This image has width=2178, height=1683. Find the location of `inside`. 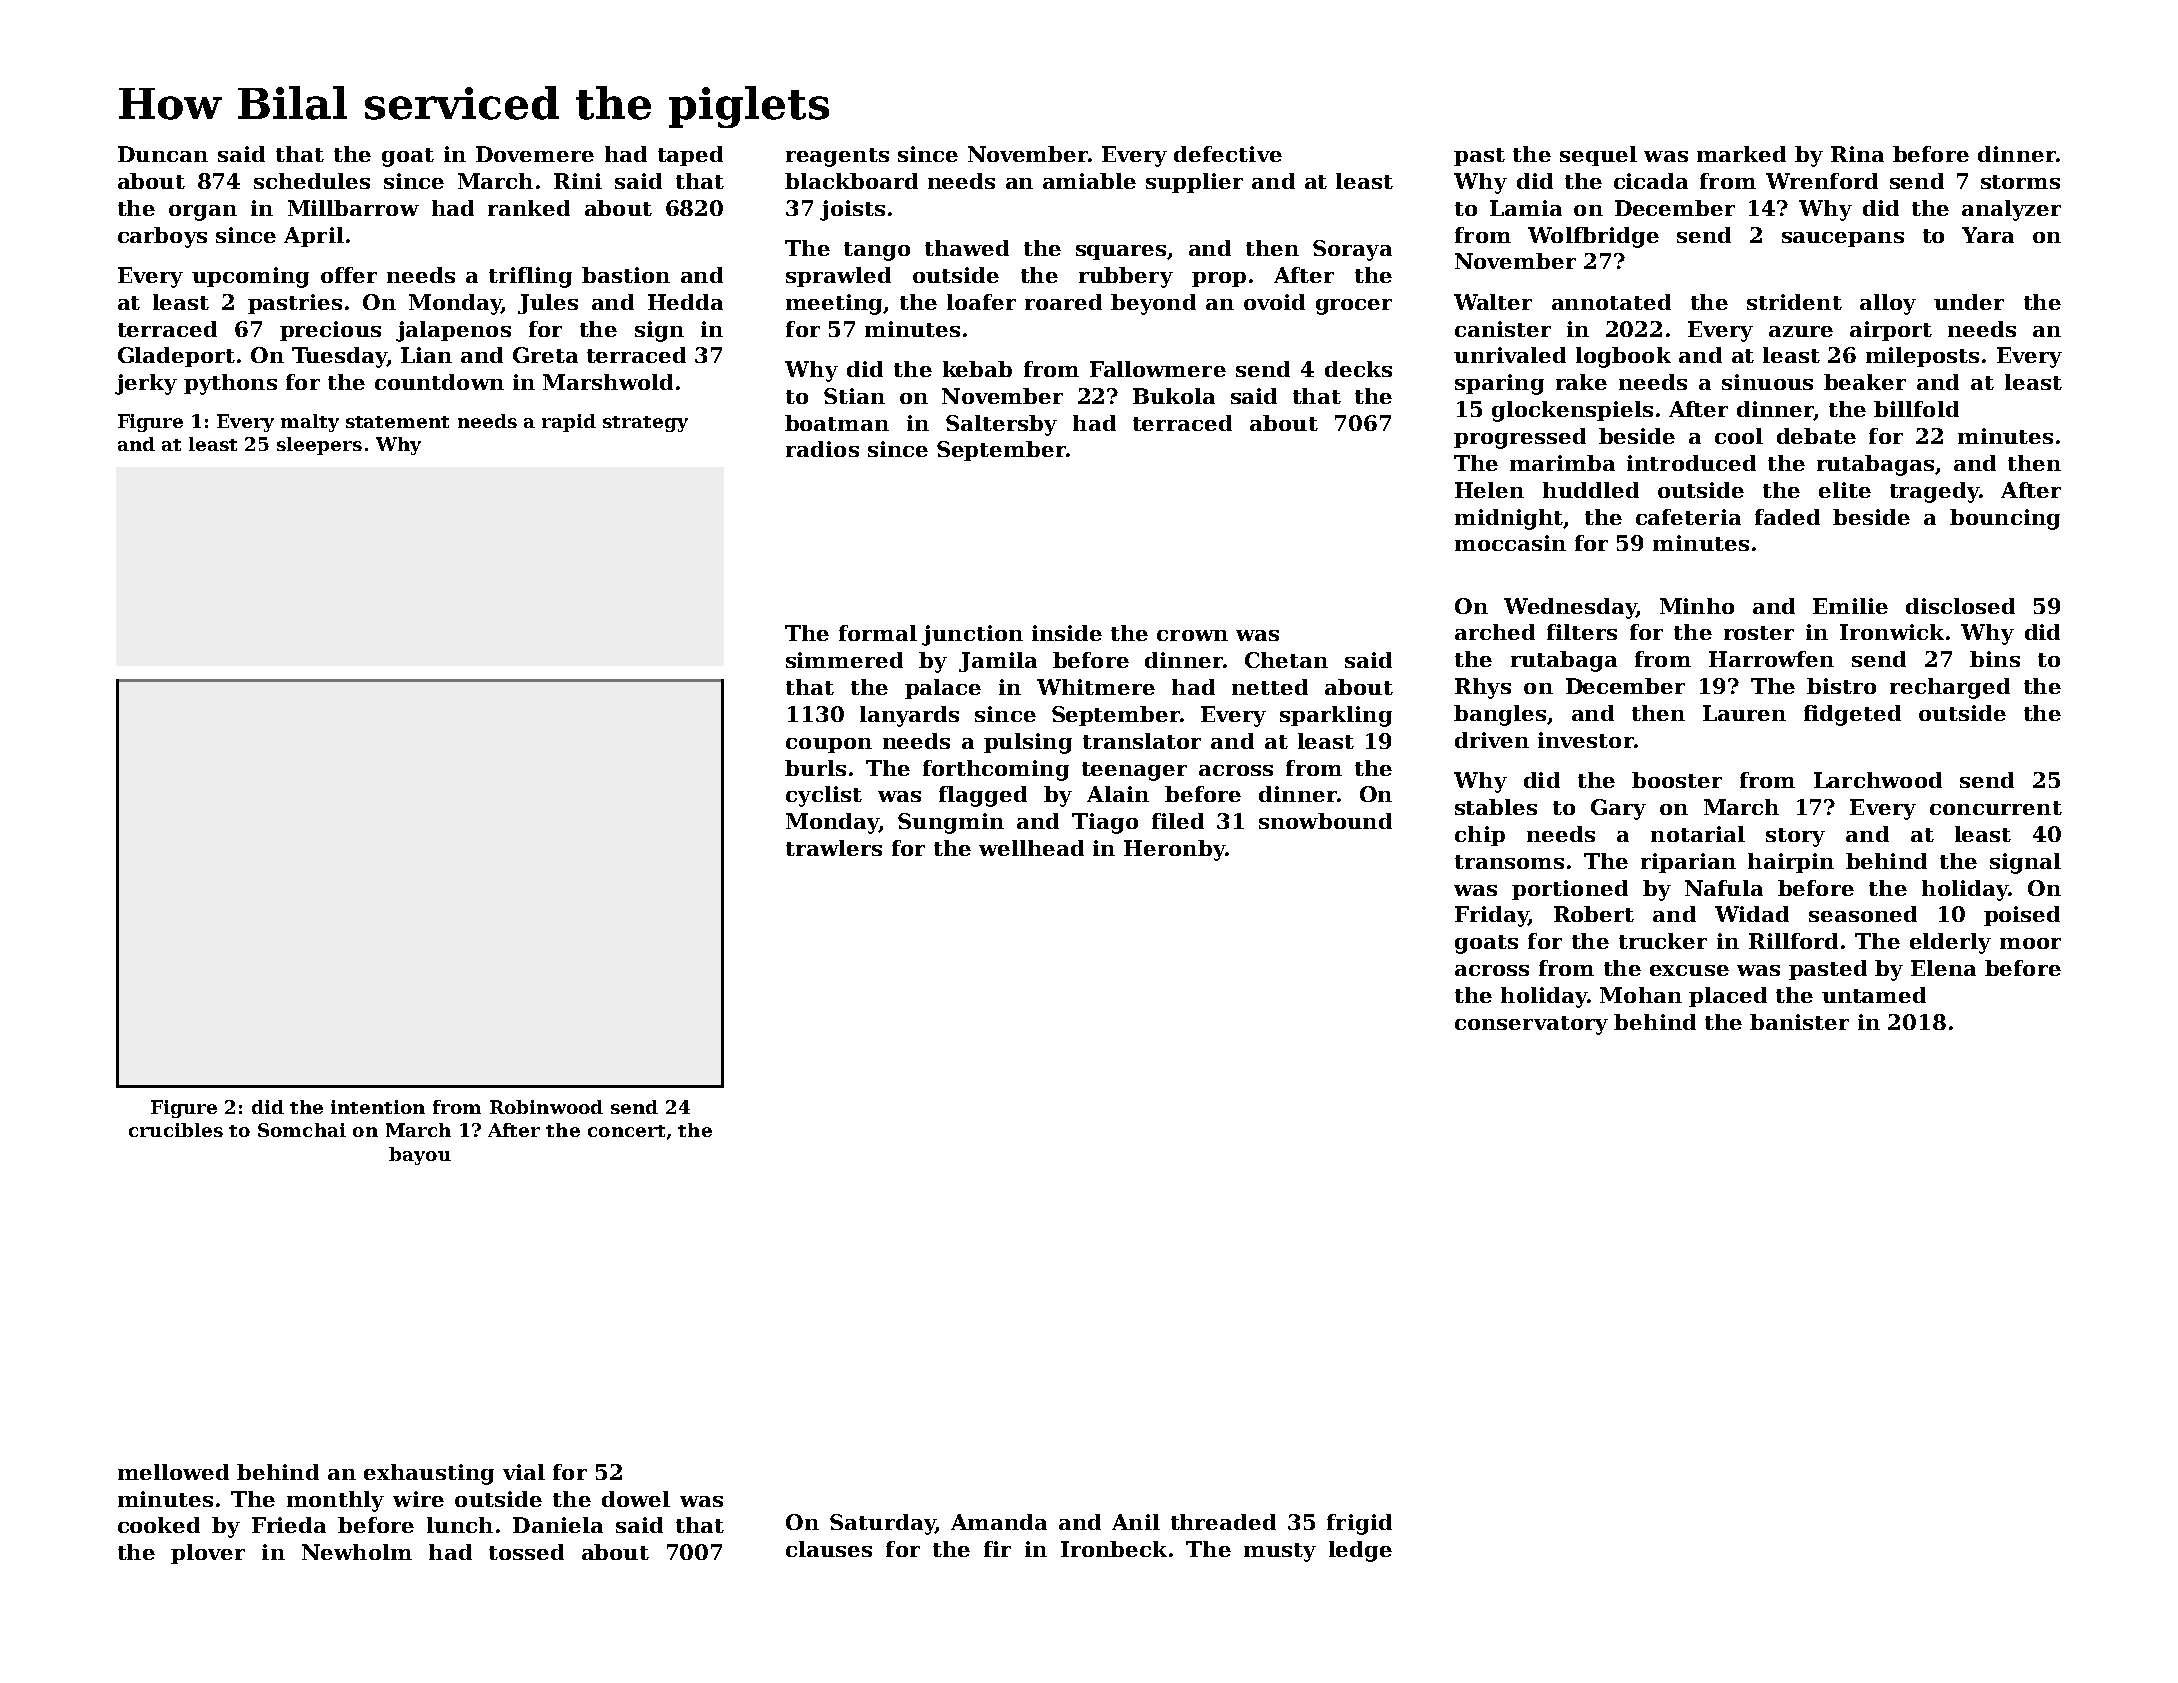

inside is located at coordinates (1067, 633).
